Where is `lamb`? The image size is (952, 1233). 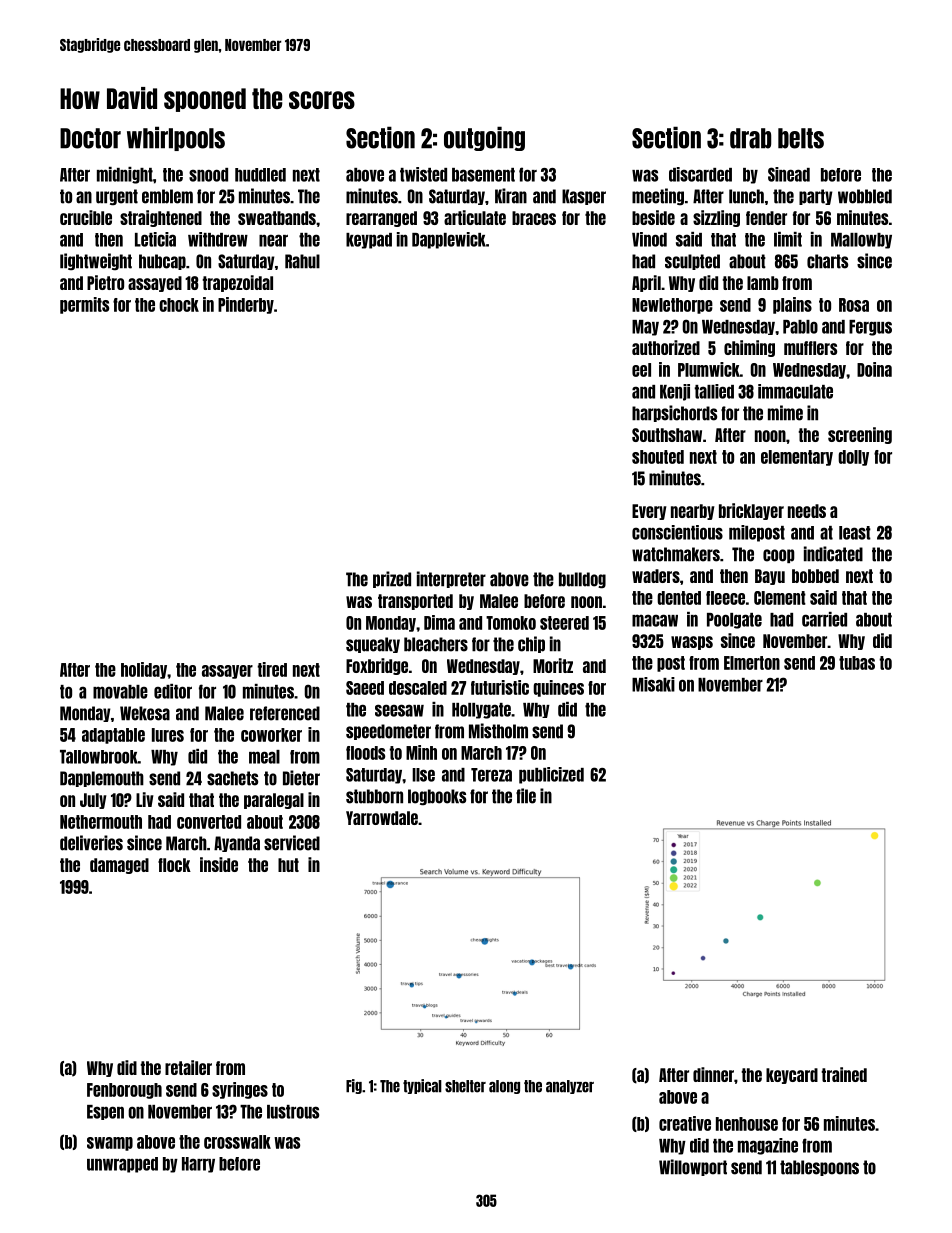
lamb is located at coordinates (763, 283).
